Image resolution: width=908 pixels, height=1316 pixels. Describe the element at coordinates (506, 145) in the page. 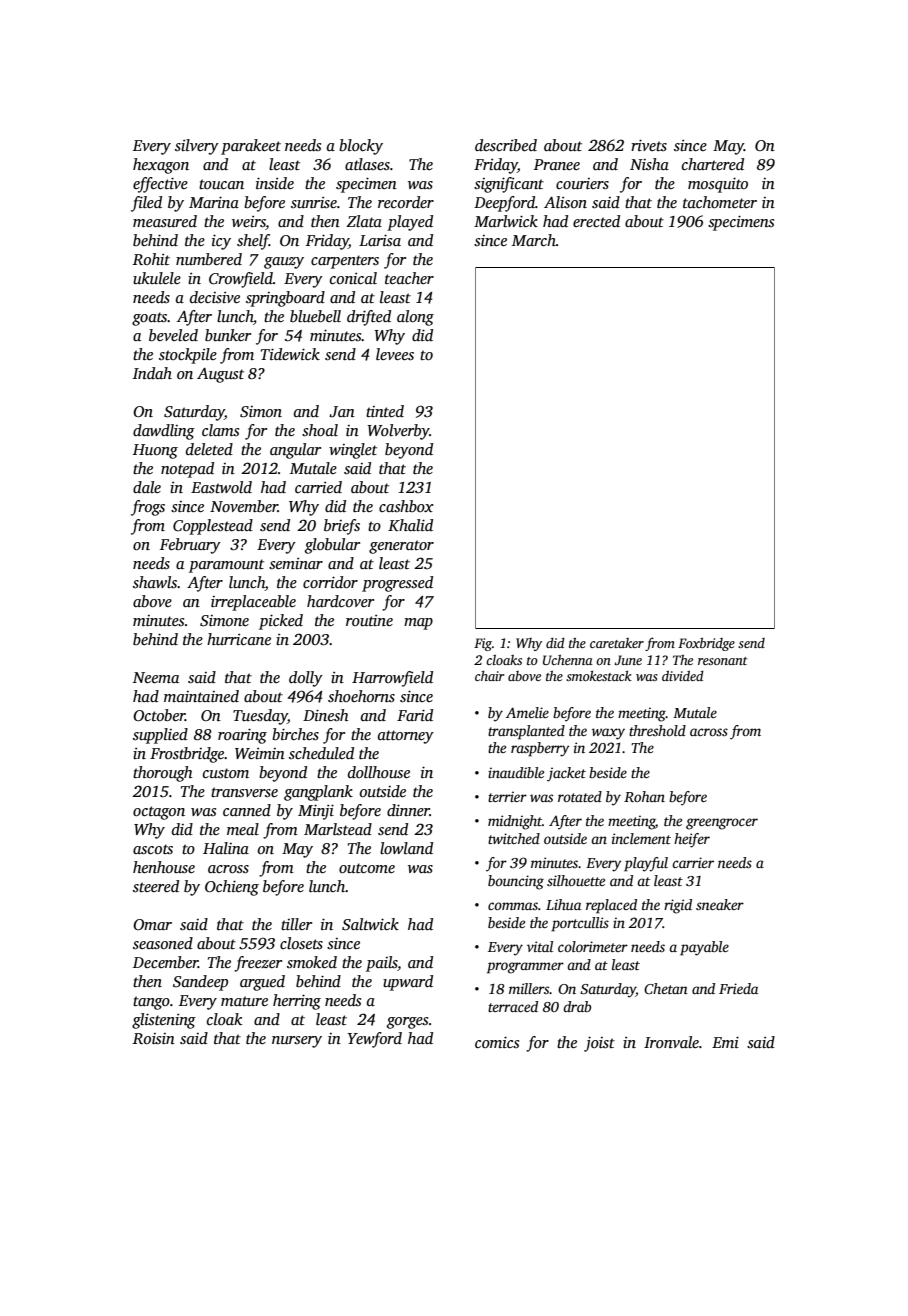

I see `described` at that location.
